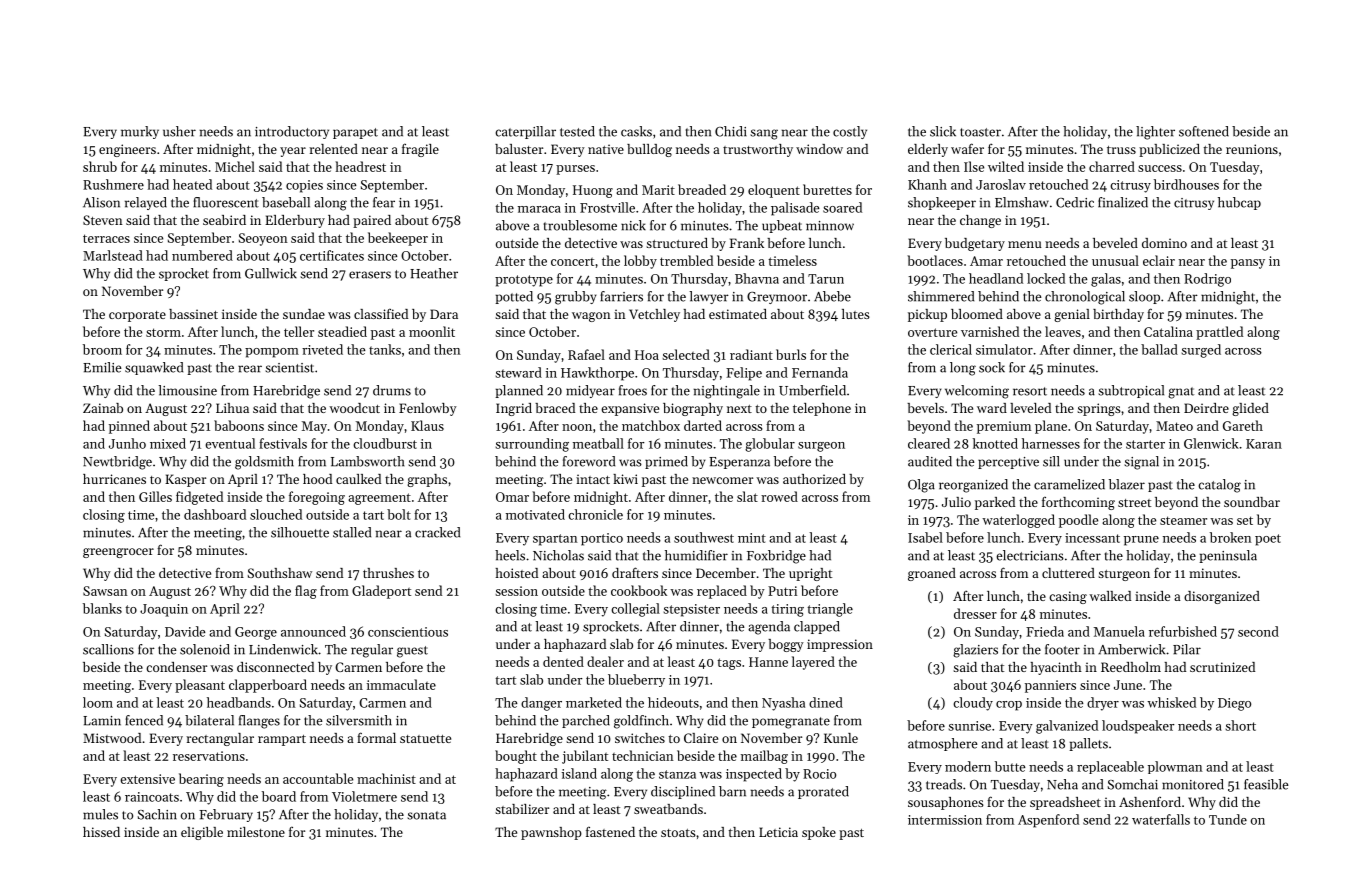 The height and width of the document is (887, 1372). What do you see at coordinates (683, 792) in the document?
I see `disciplined` at bounding box center [683, 792].
